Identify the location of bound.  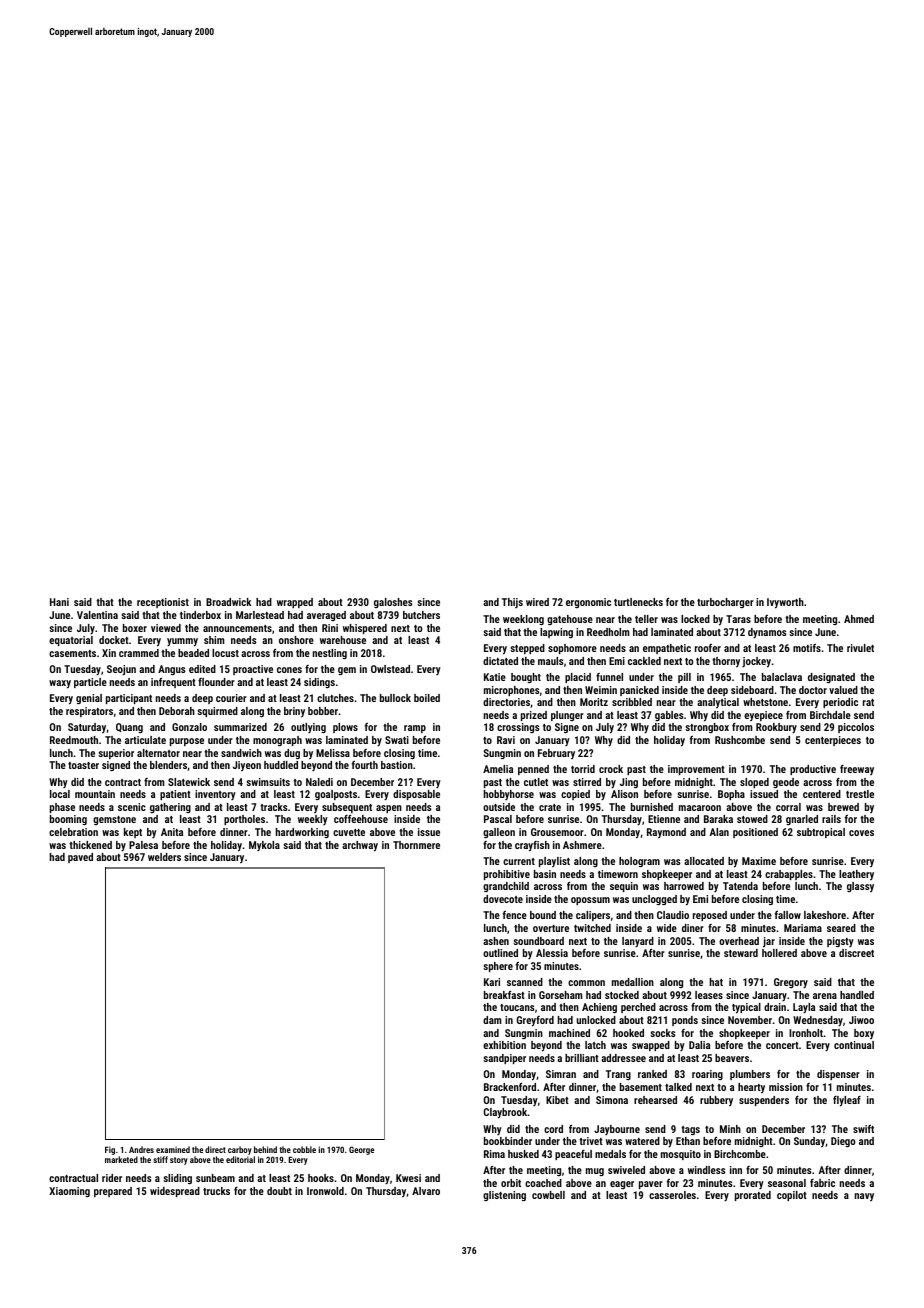
(543, 915).
